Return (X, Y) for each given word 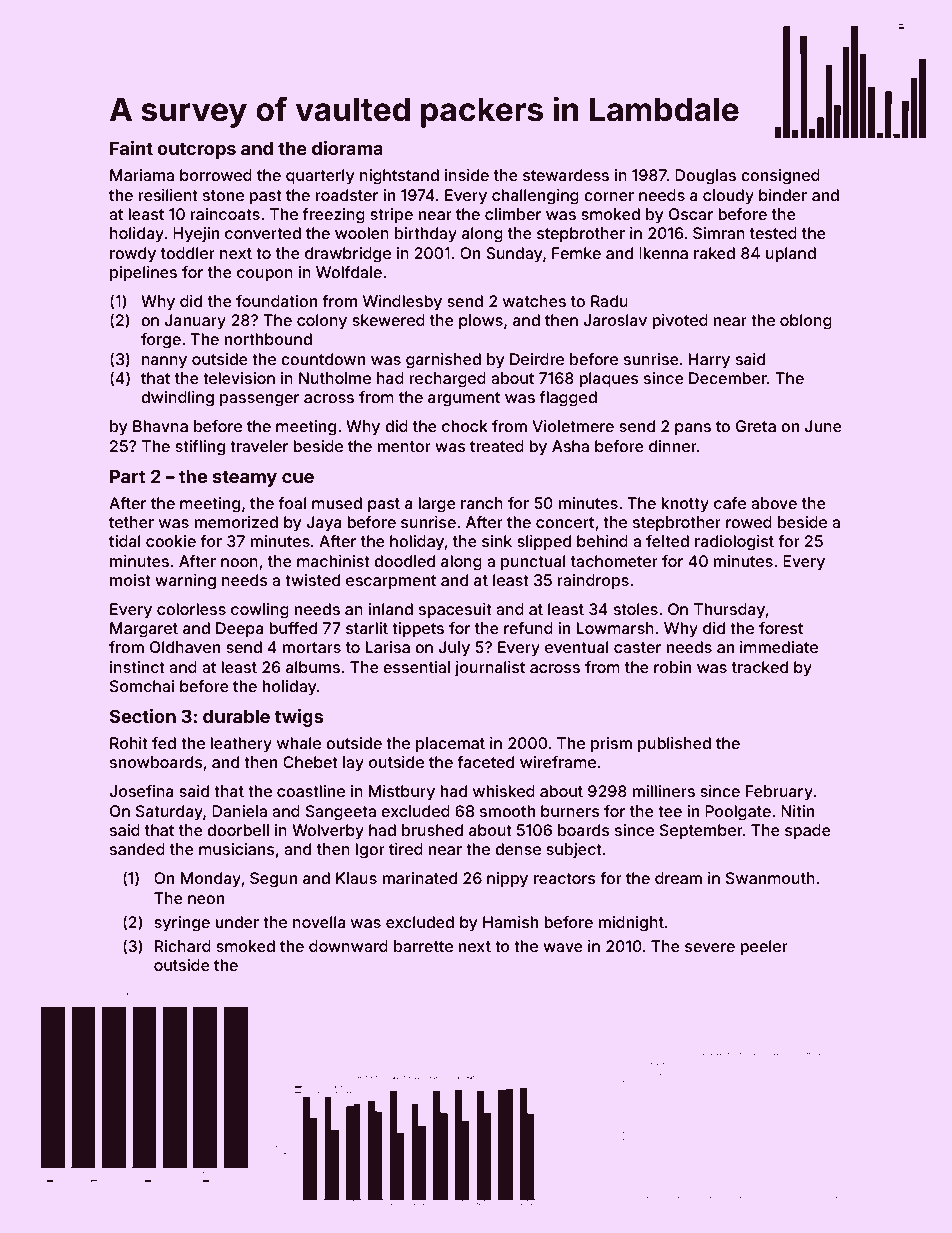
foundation (276, 301)
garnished (443, 361)
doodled (404, 561)
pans (693, 429)
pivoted (680, 322)
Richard (183, 946)
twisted (312, 580)
